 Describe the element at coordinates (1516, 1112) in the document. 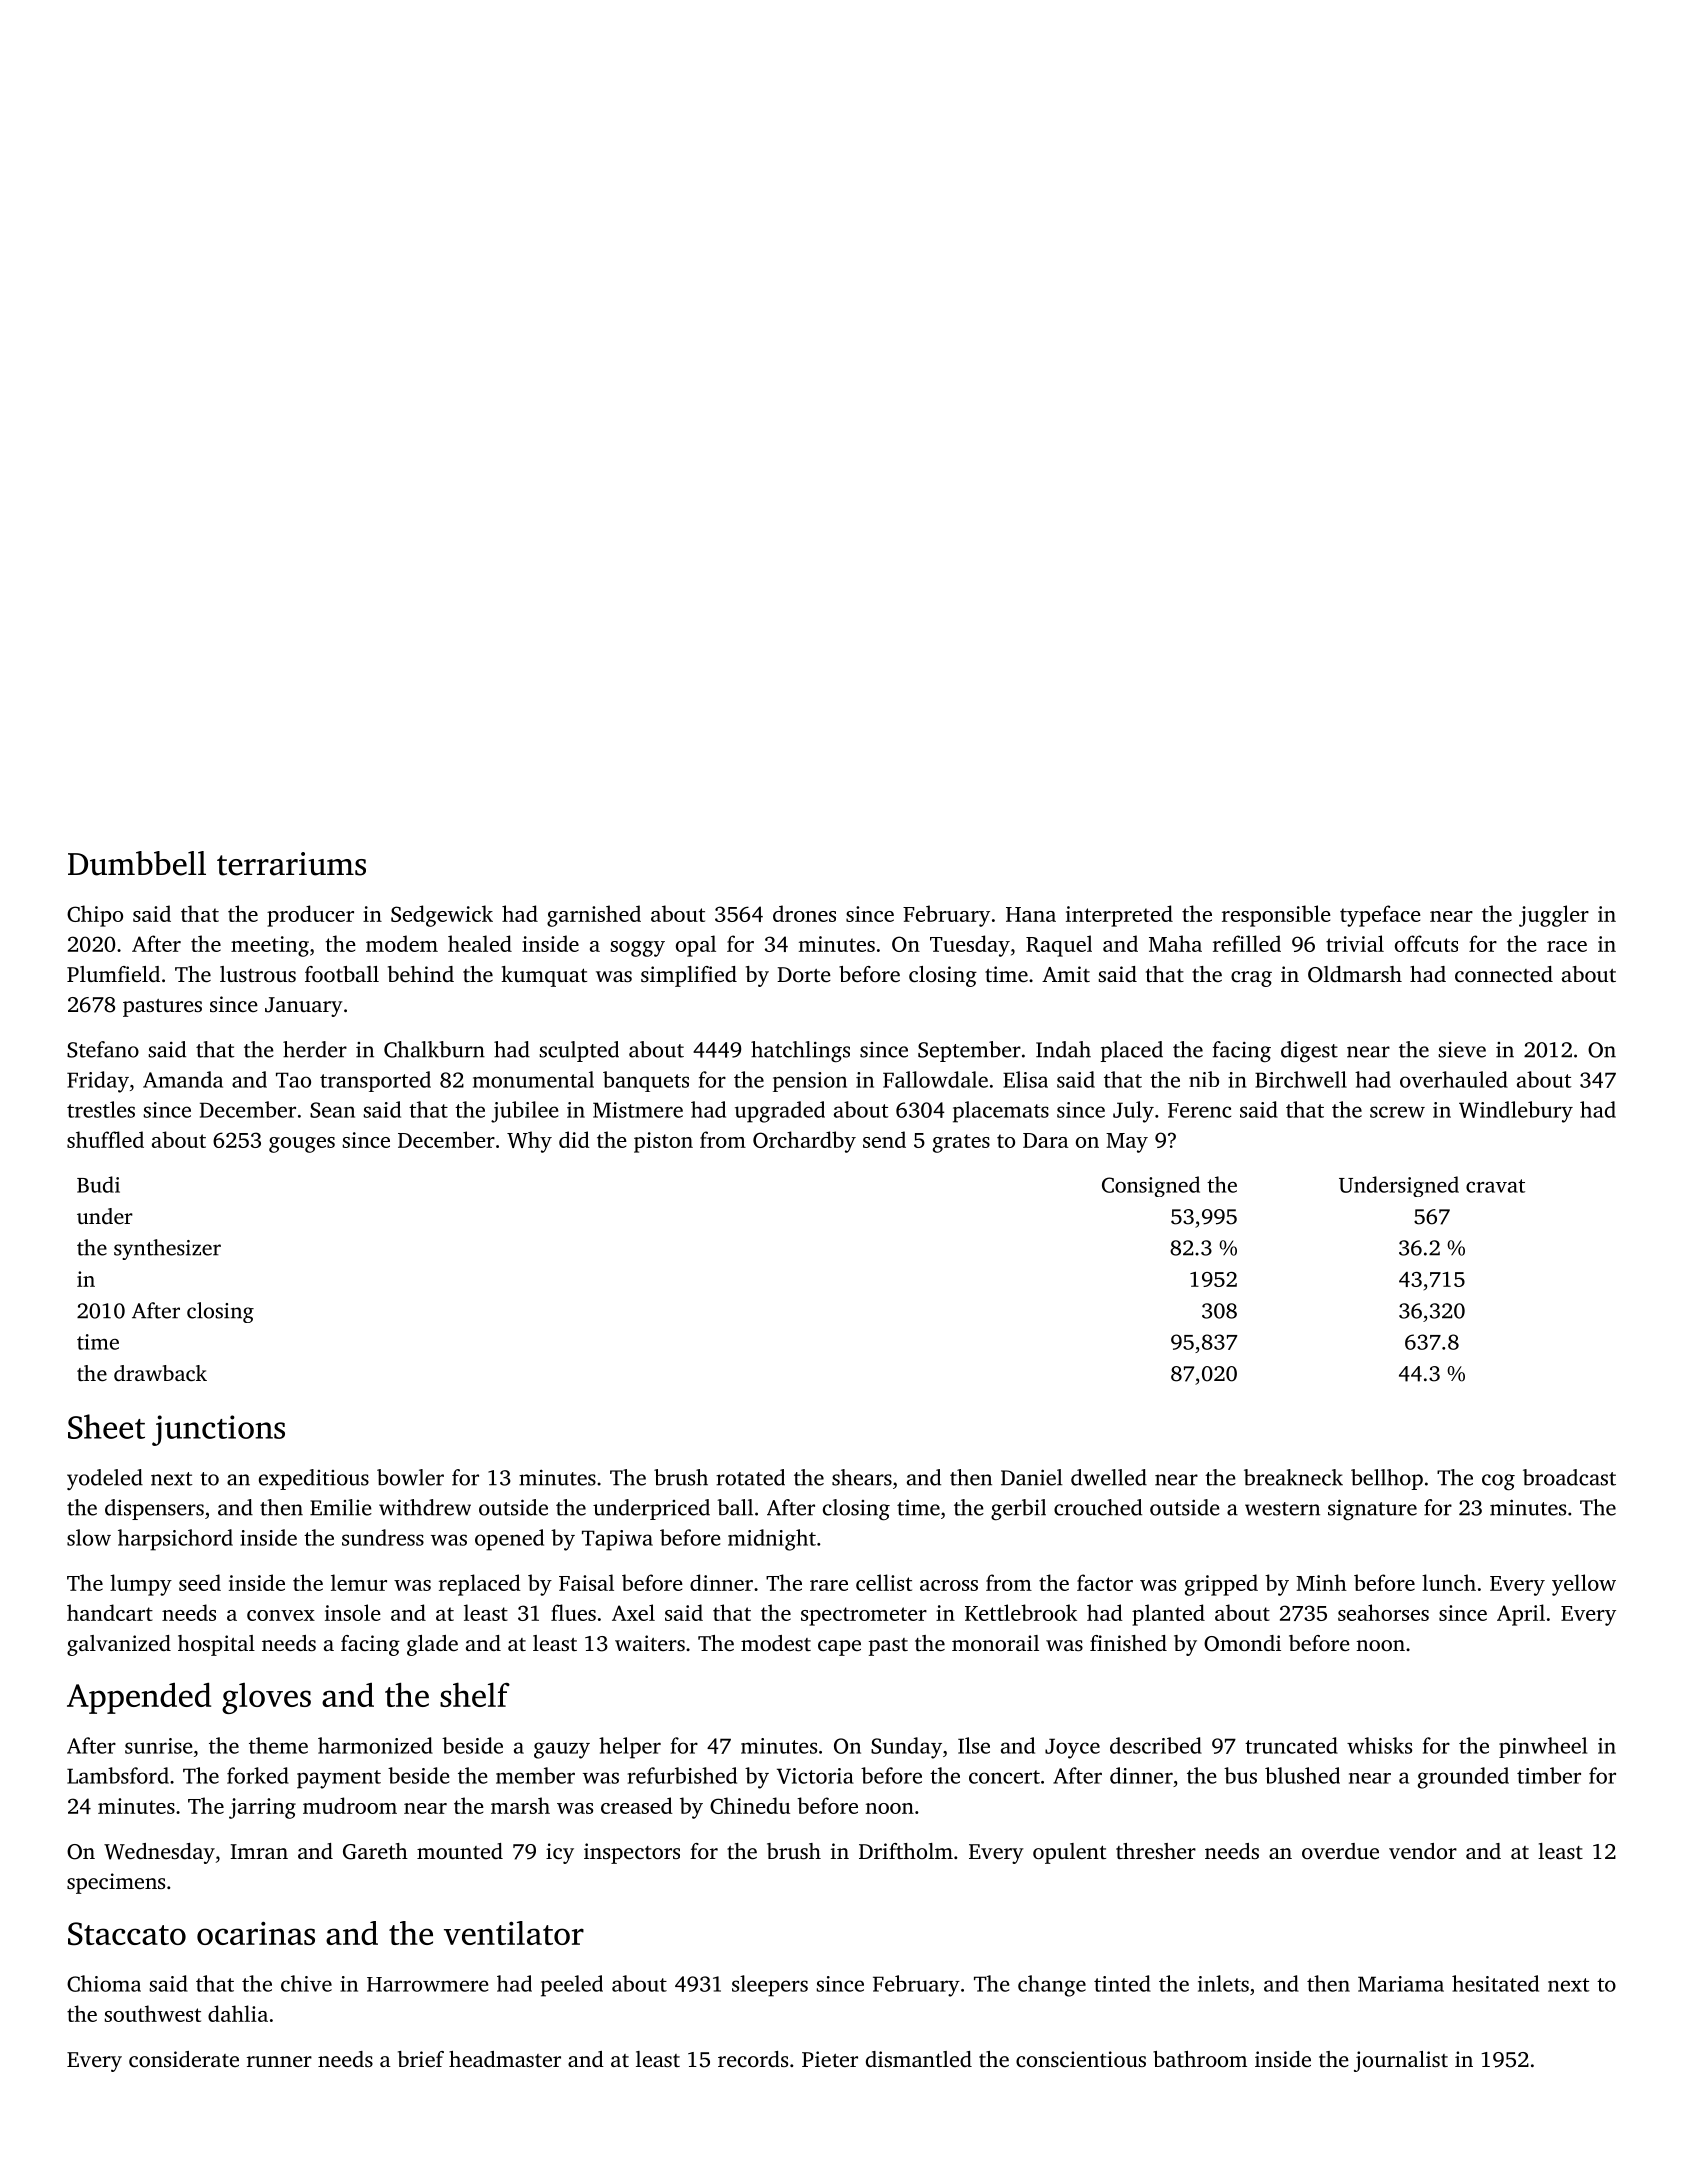

I see `Windlebury` at that location.
